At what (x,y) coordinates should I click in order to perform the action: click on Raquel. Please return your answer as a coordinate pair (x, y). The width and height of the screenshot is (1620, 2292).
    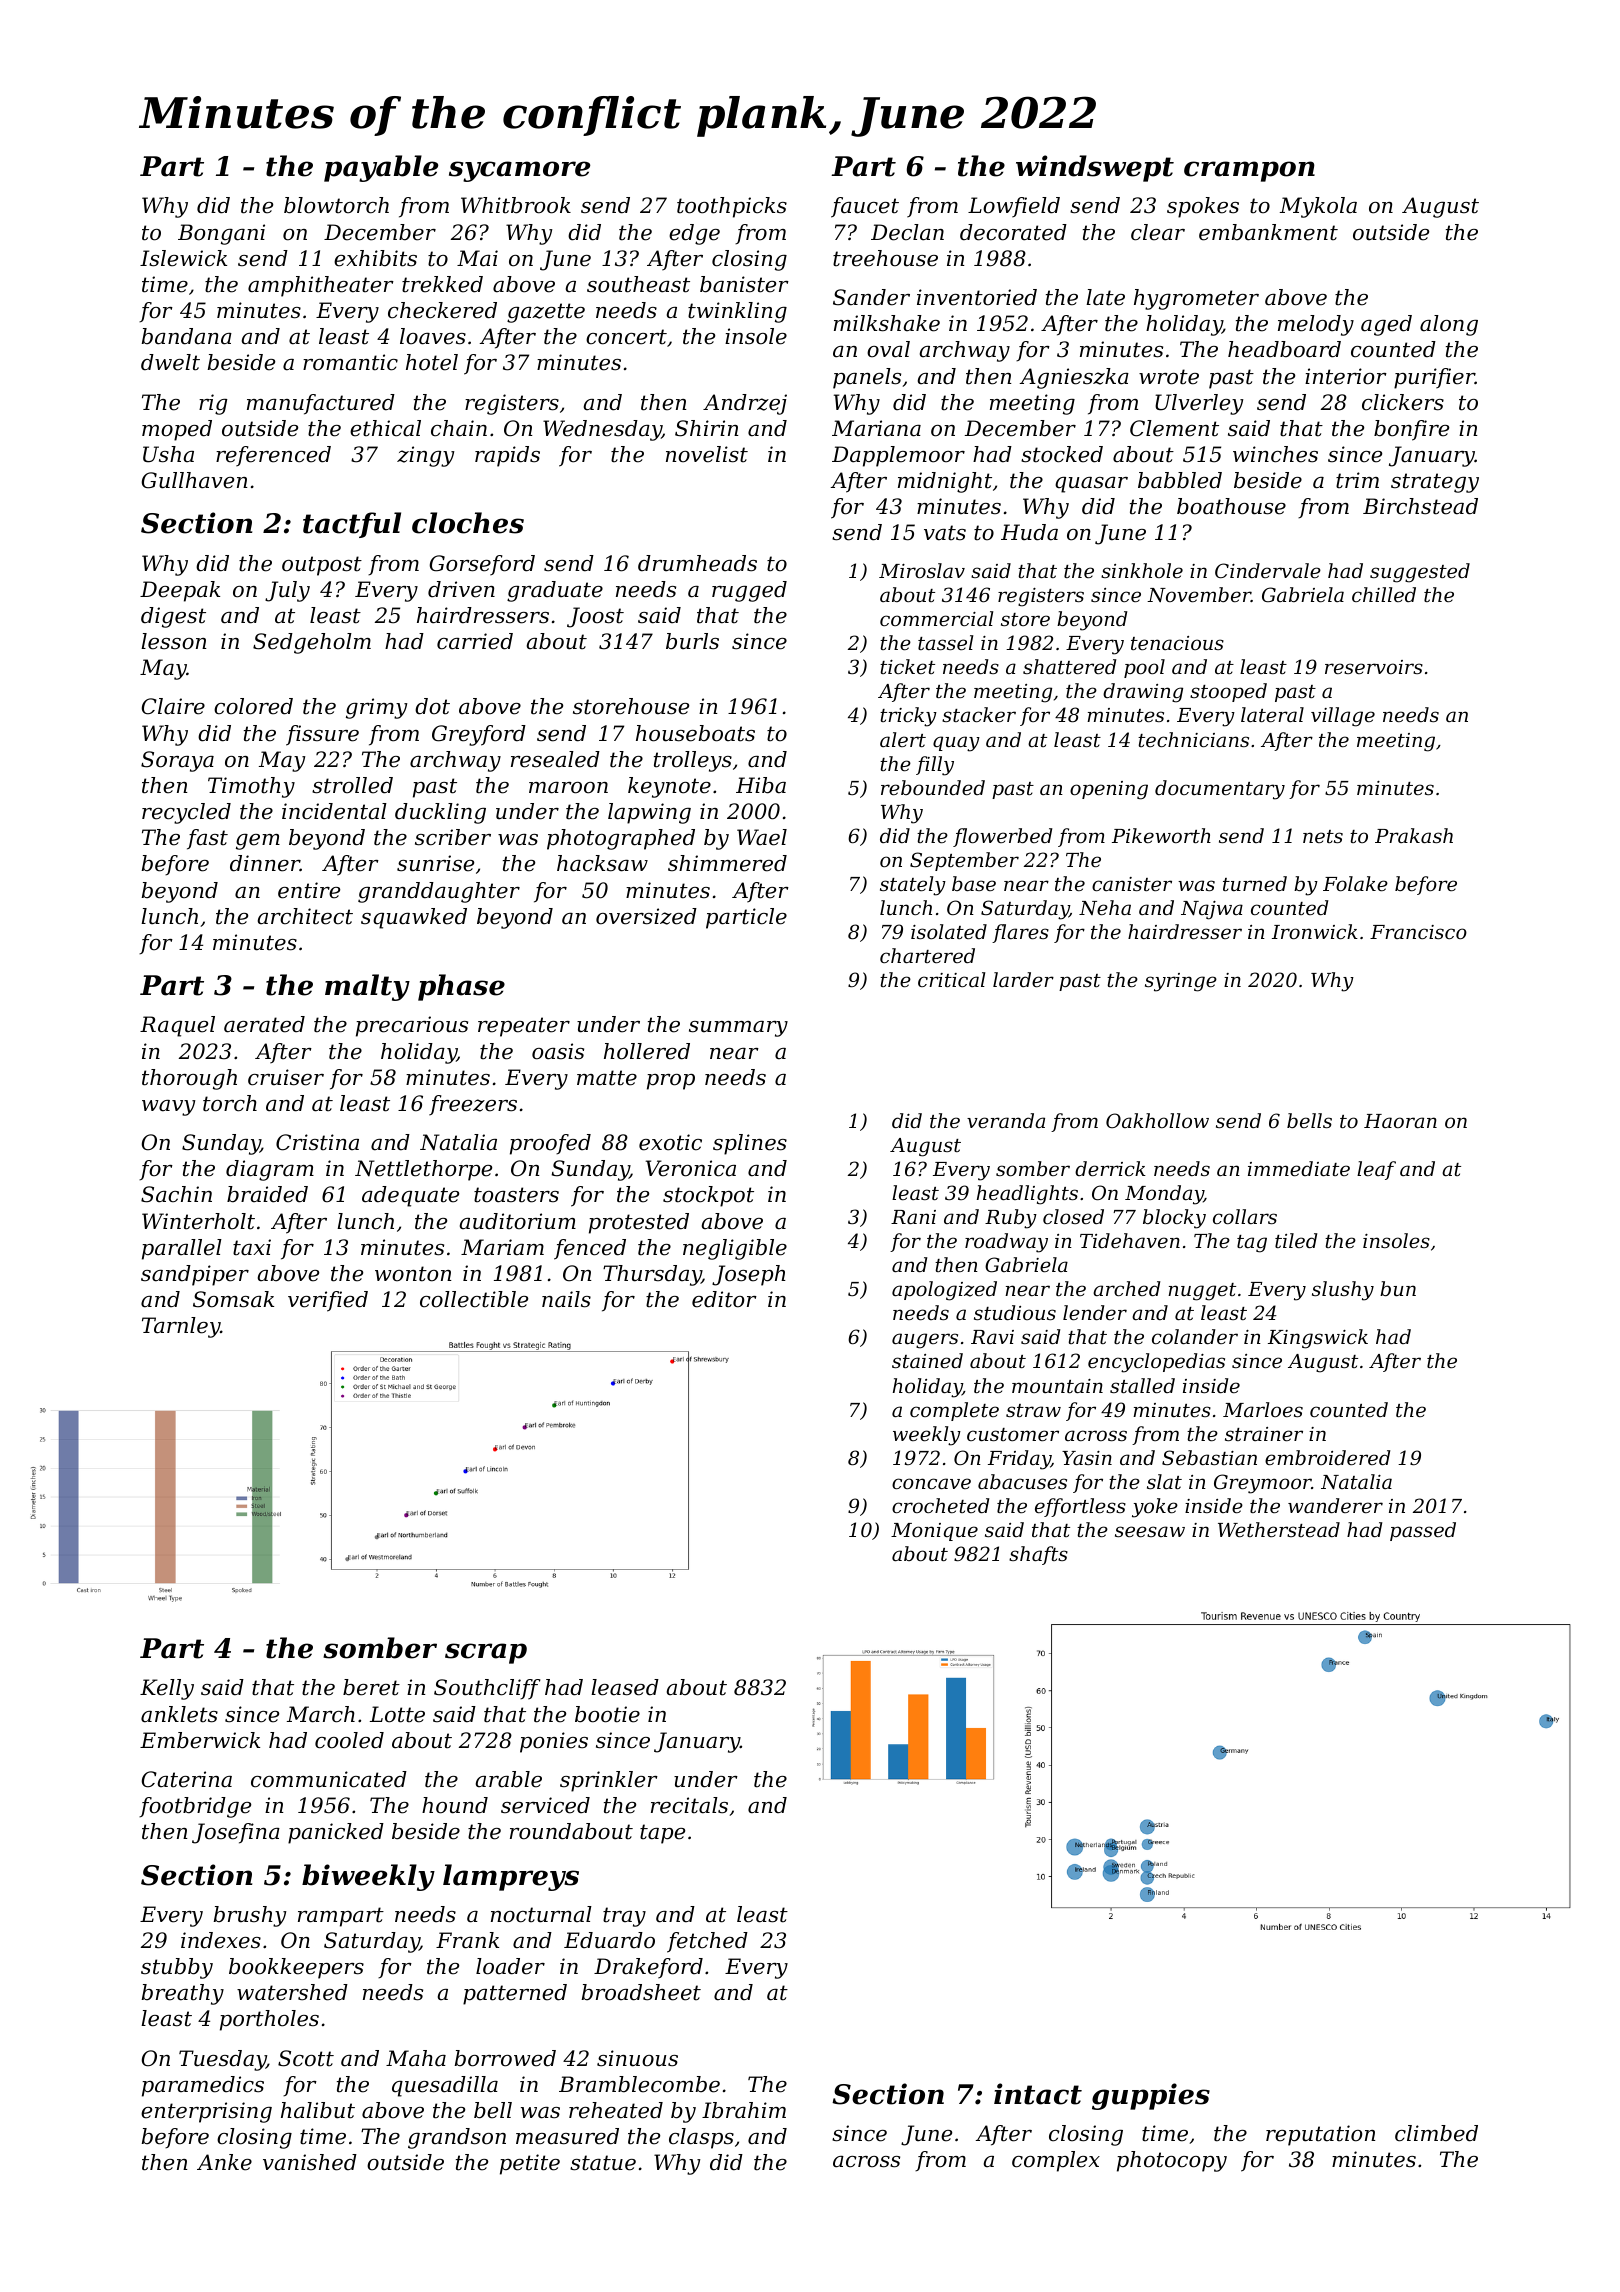
    Looking at the image, I should click on (177, 1026).
